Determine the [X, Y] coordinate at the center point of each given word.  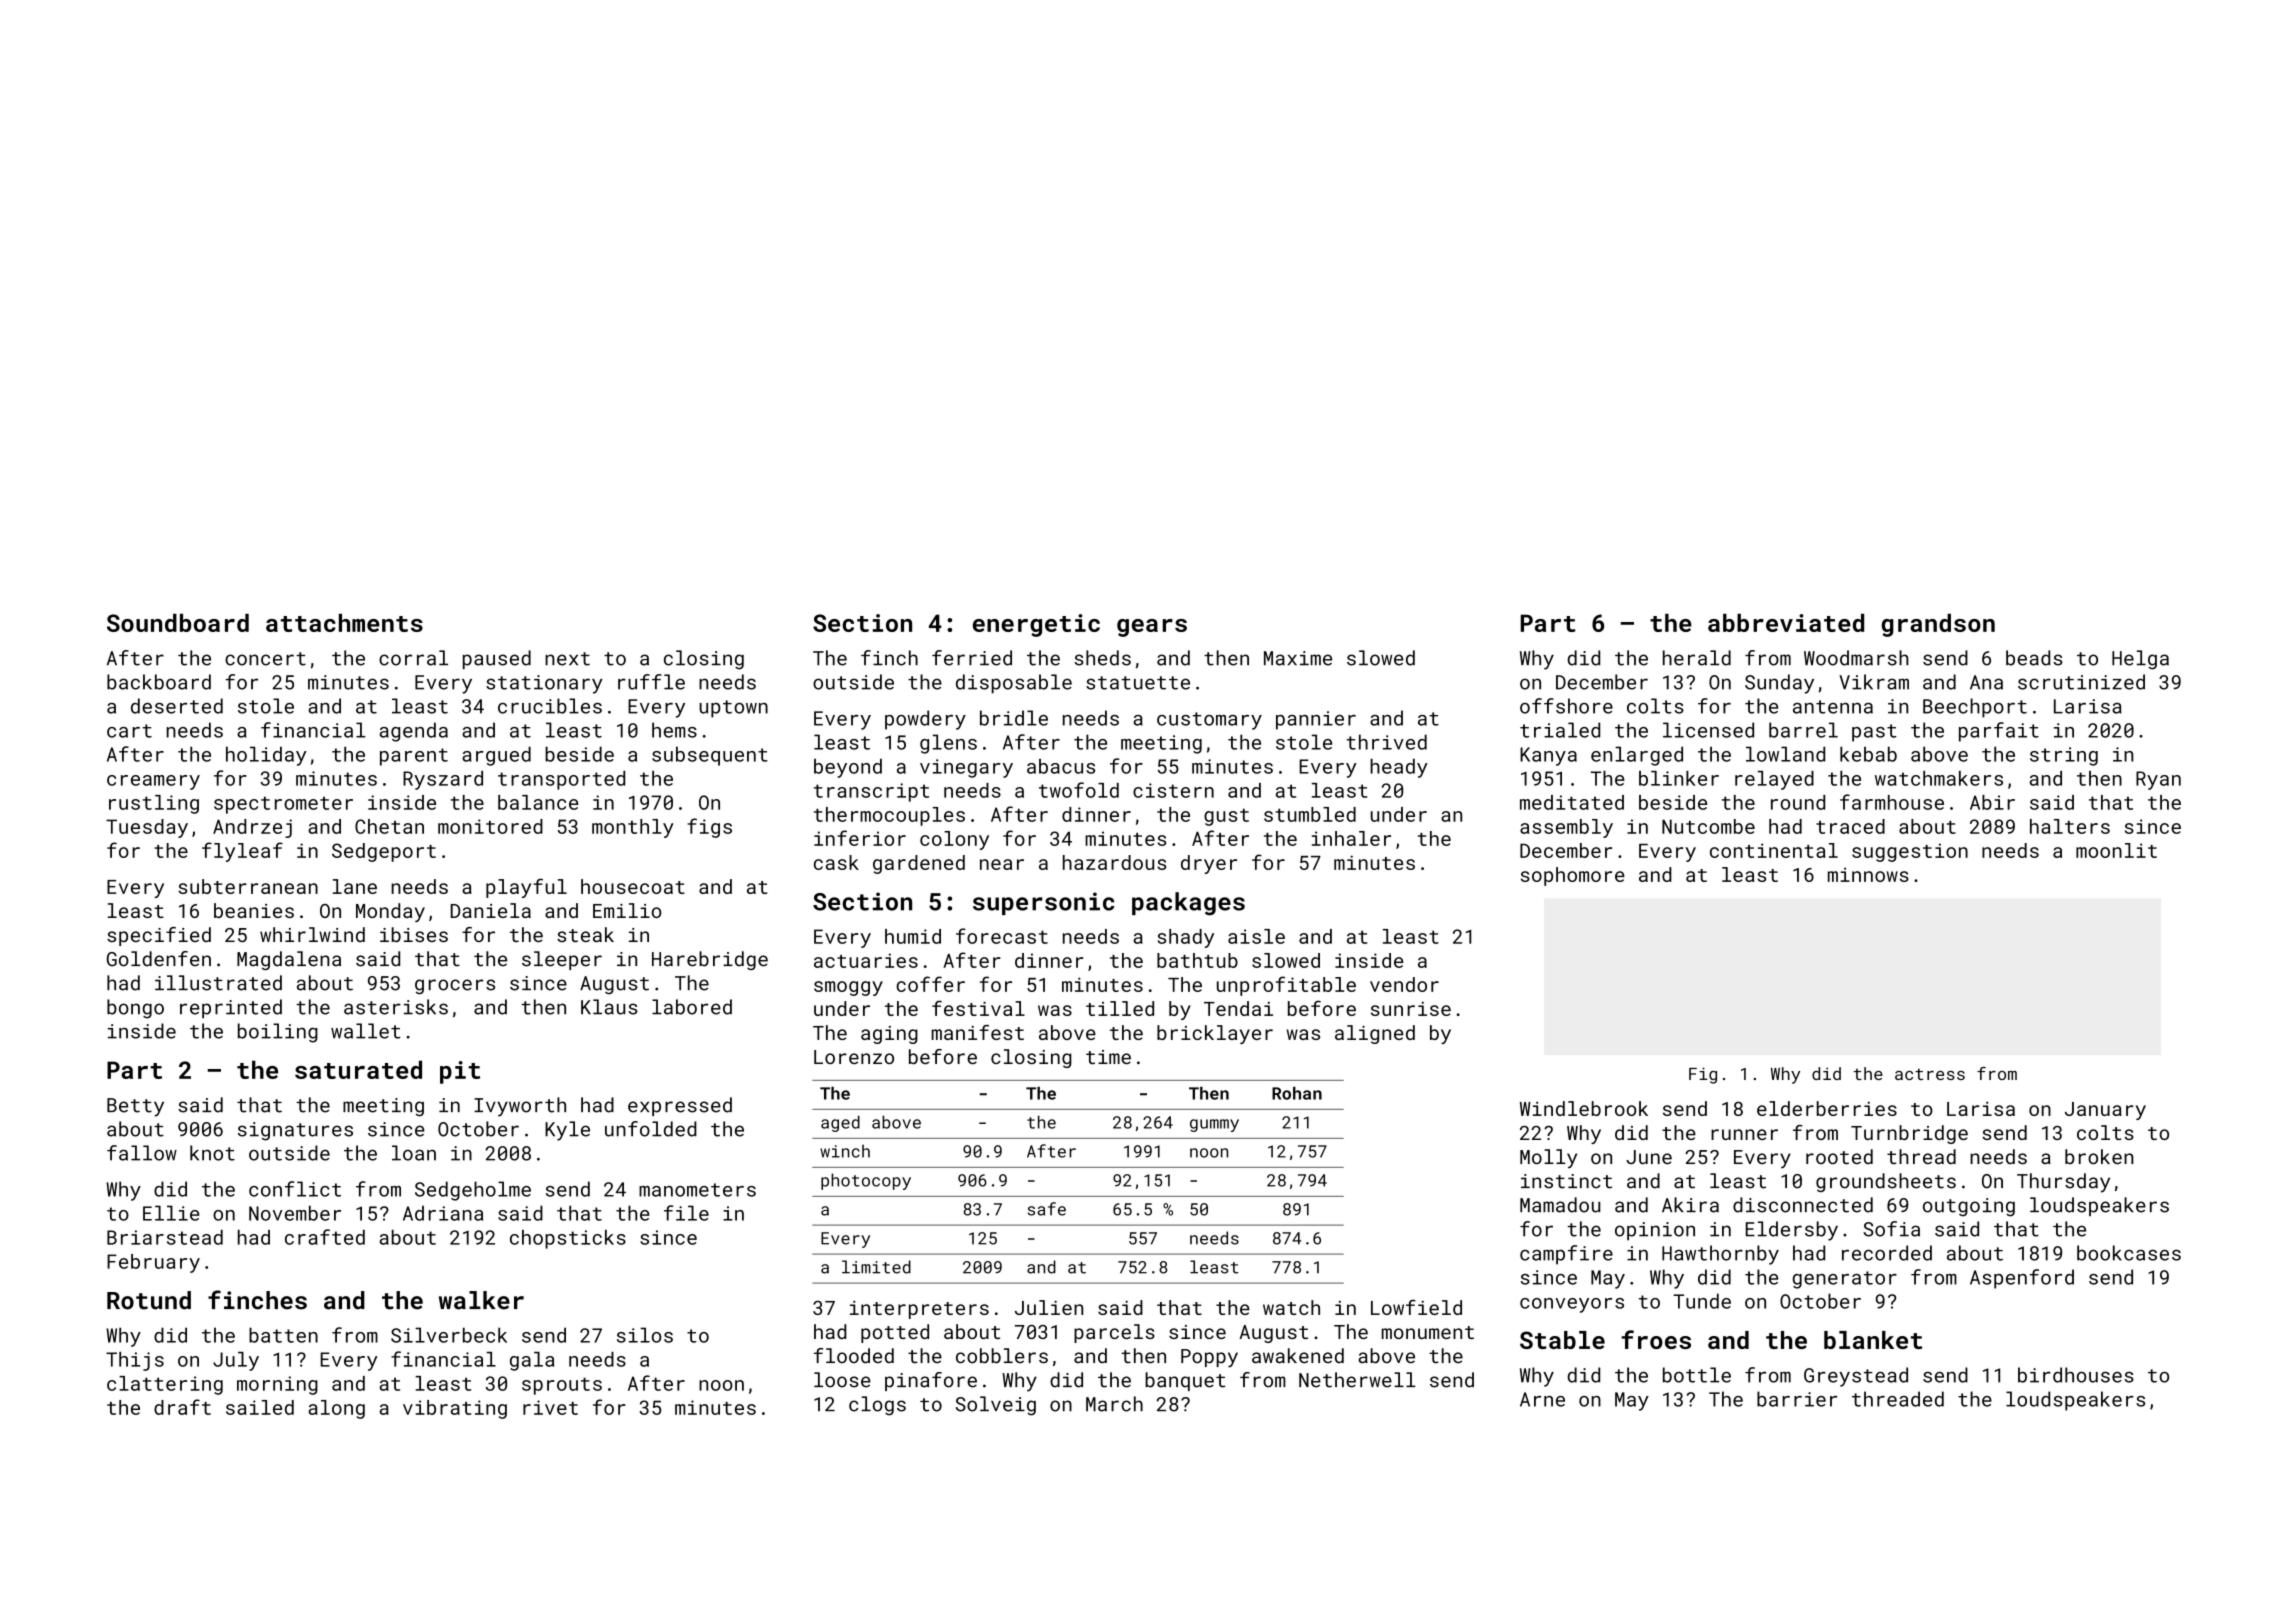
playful [526, 888]
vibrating [455, 1409]
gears [1152, 628]
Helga [2140, 660]
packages [1188, 904]
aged [840, 1123]
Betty [135, 1107]
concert [265, 659]
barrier [1797, 1399]
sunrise [1411, 1008]
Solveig [996, 1406]
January [2105, 1111]
